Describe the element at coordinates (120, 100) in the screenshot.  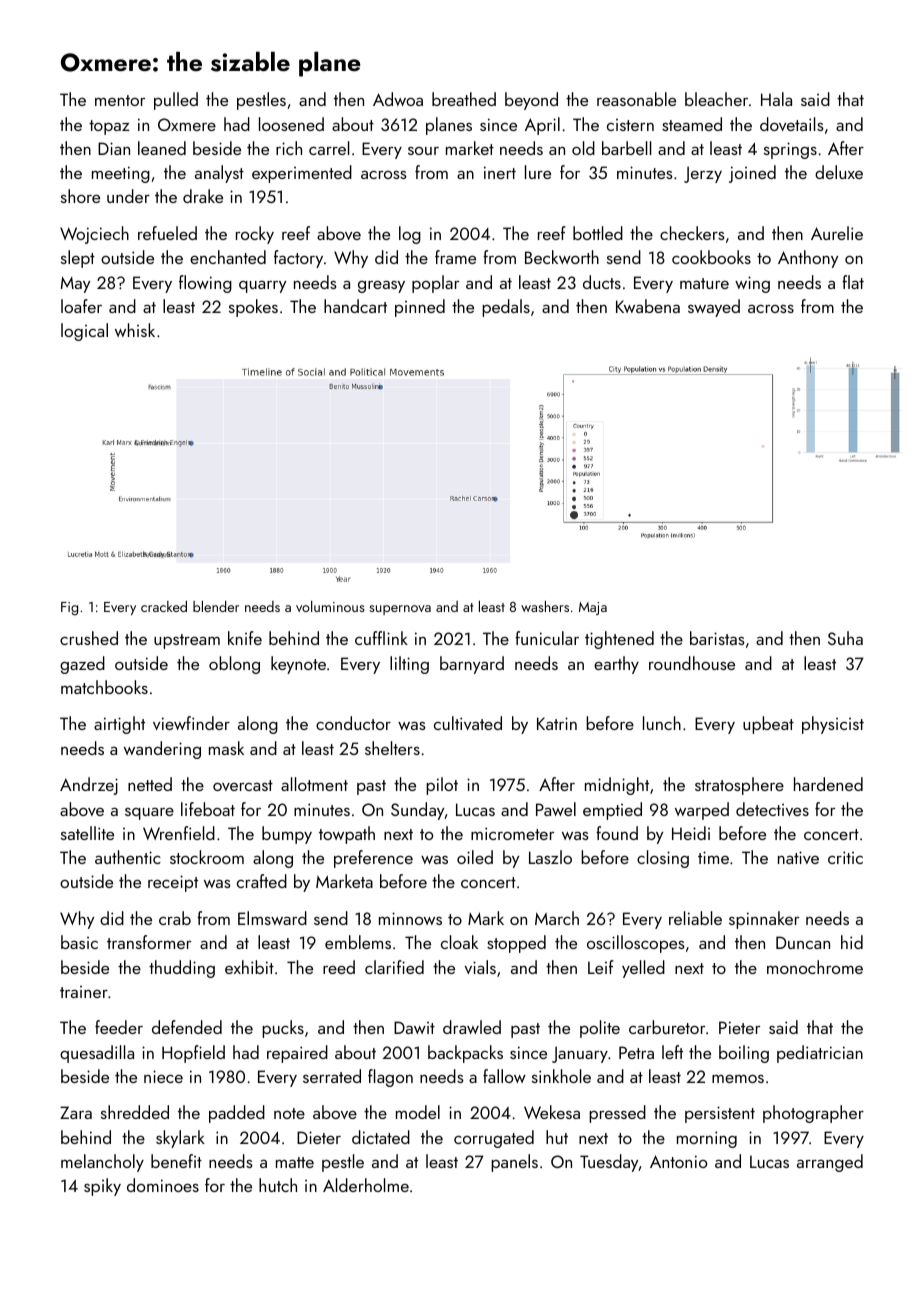
I see `mentor` at that location.
